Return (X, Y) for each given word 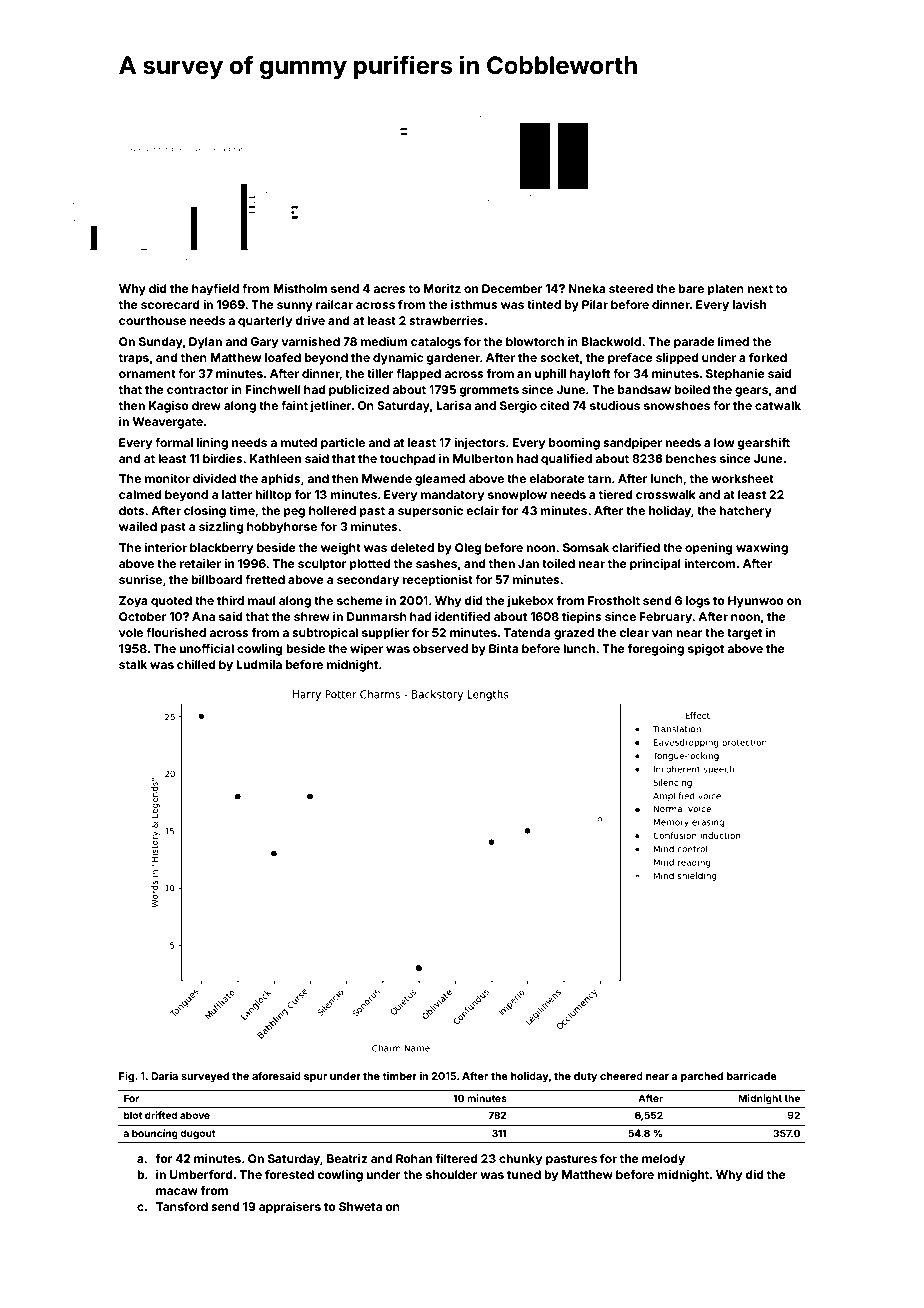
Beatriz (347, 1158)
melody (663, 1160)
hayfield (215, 290)
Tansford (182, 1206)
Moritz (442, 288)
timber (399, 1076)
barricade (752, 1076)
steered (631, 288)
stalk (133, 664)
